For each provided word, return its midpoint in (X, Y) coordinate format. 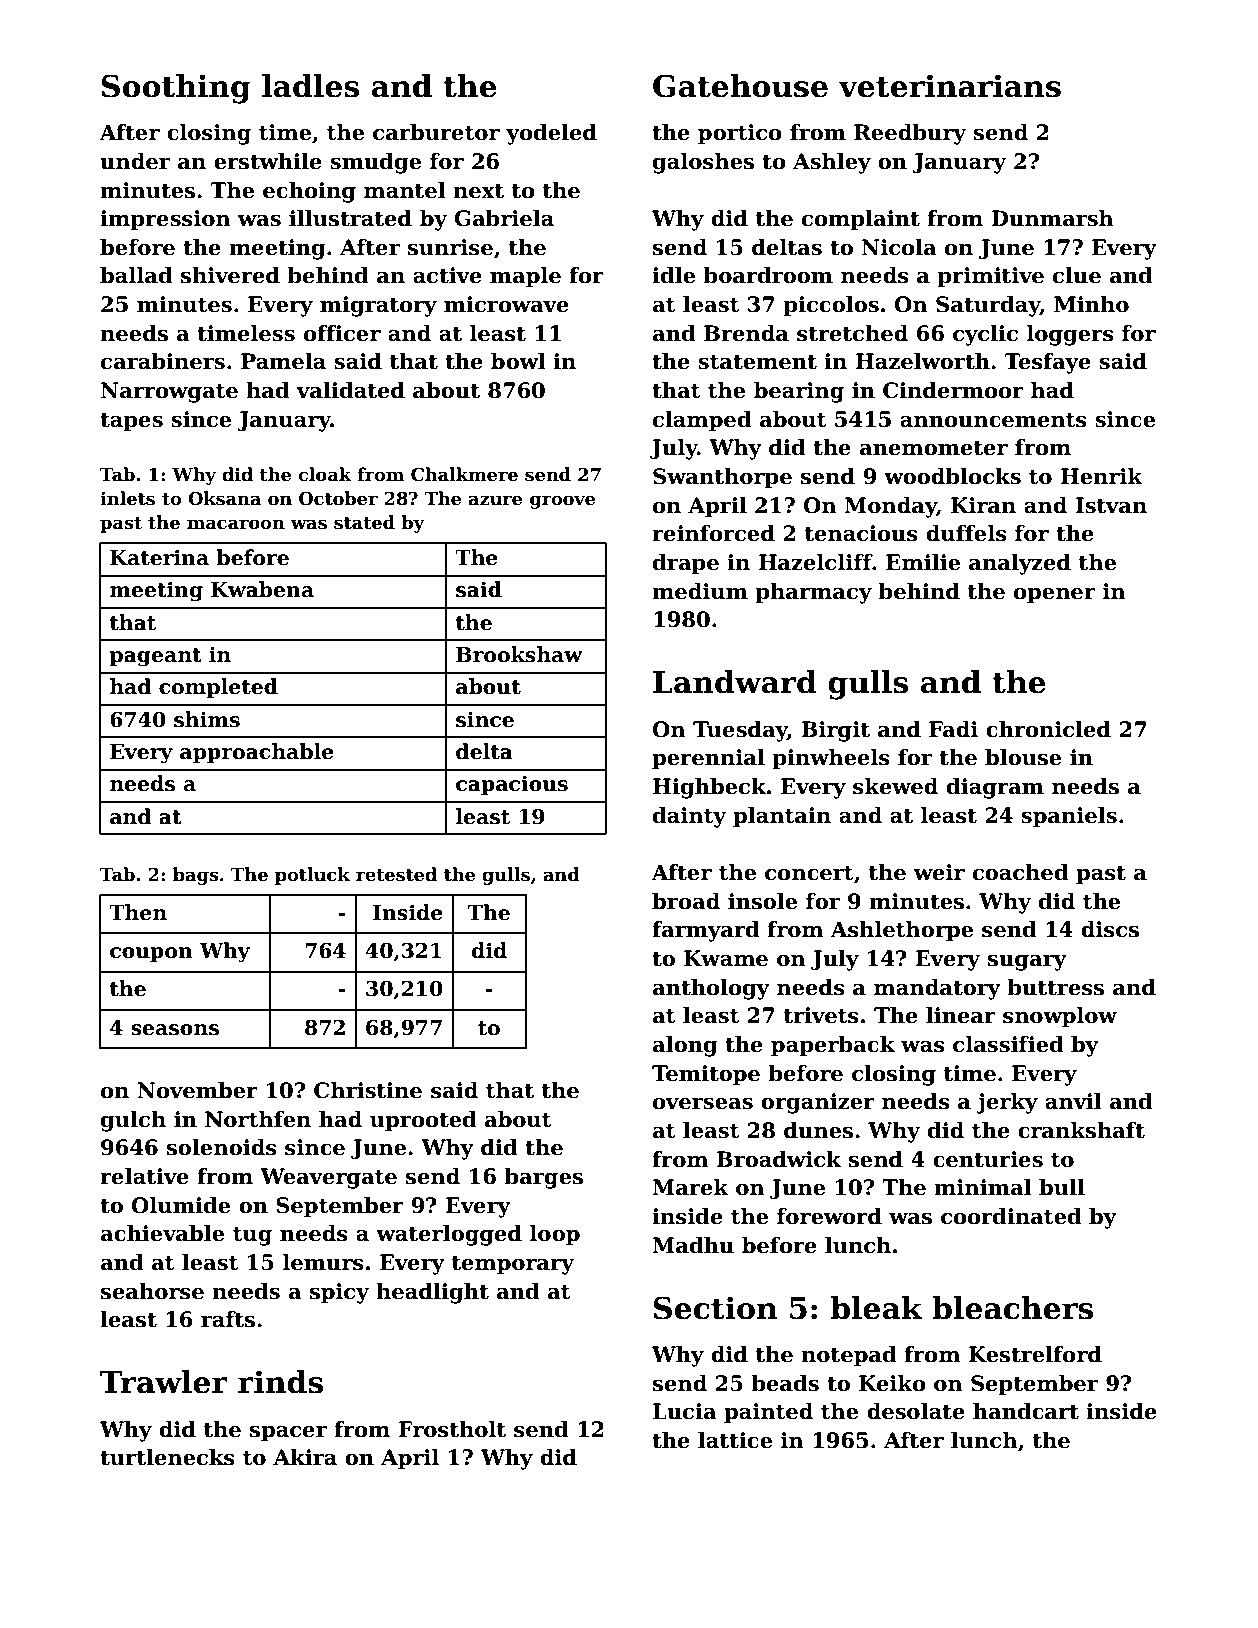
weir (939, 872)
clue (1077, 275)
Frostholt (452, 1429)
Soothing (176, 89)
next (478, 191)
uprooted (423, 1121)
